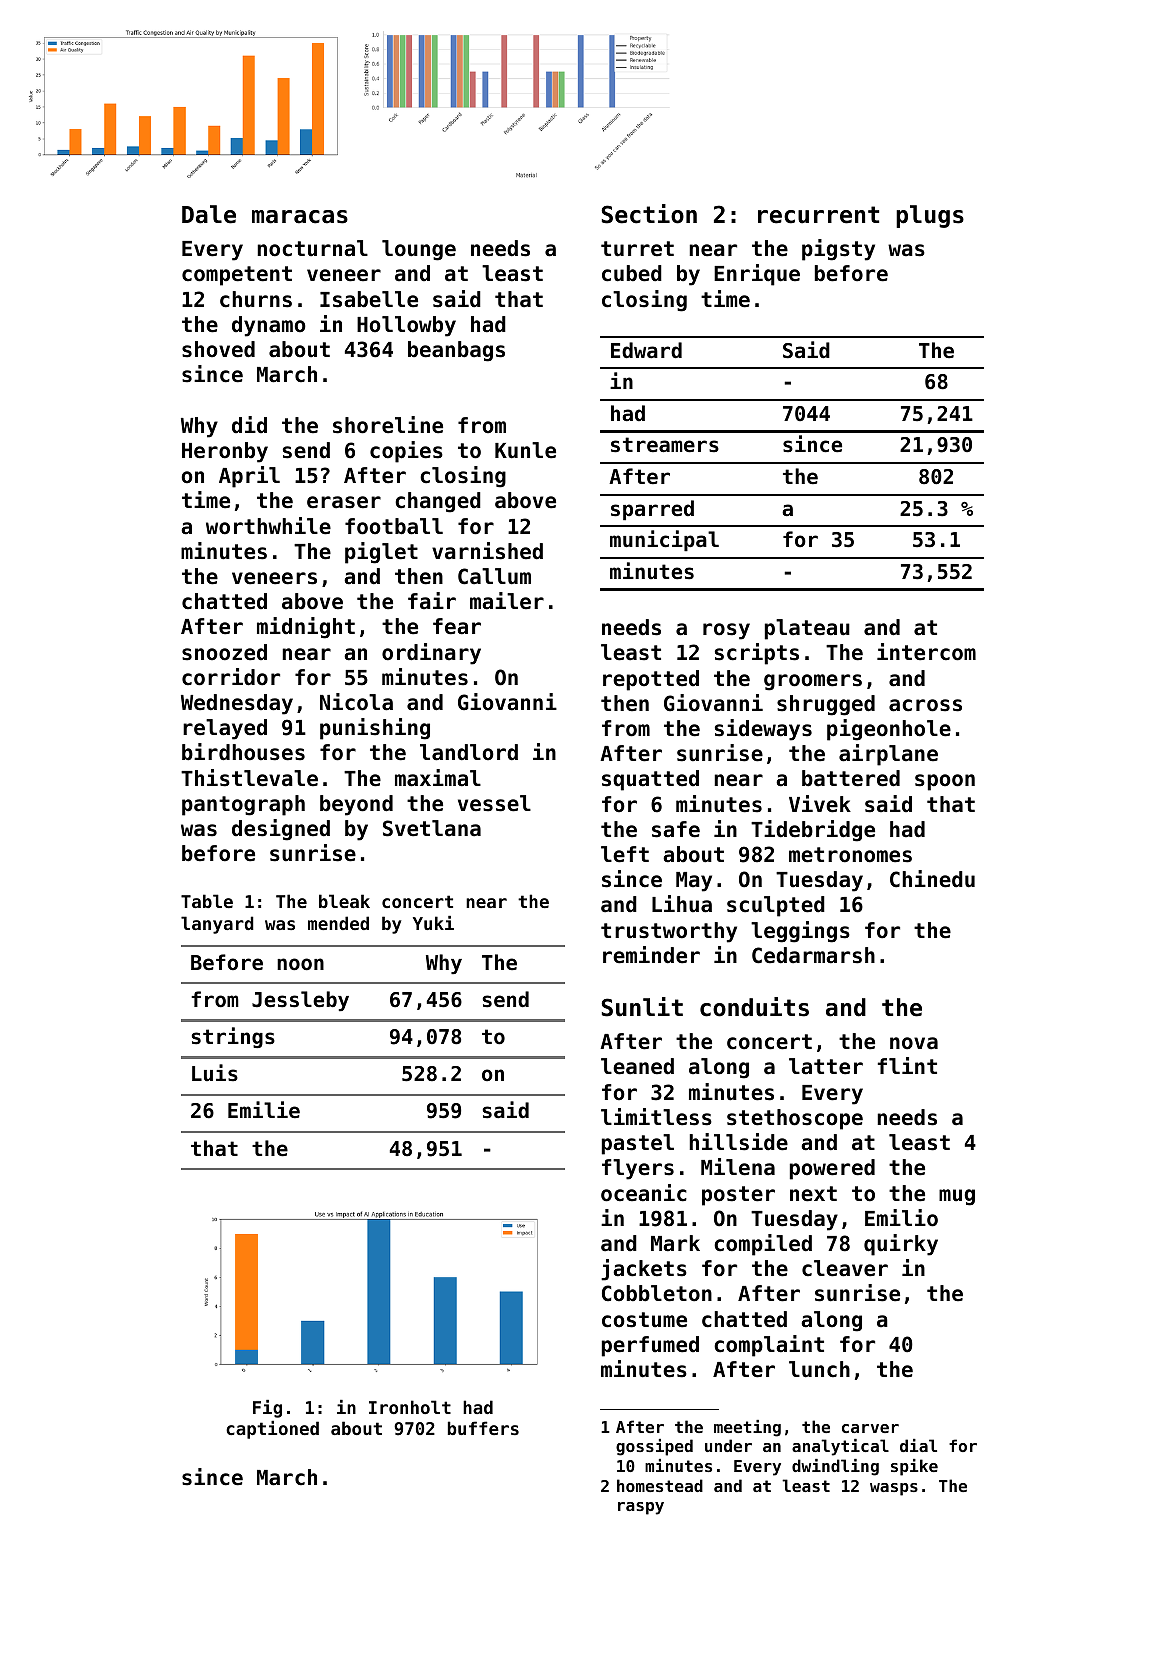 Image resolution: width=1165 pixels, height=1654 pixels. Describe the element at coordinates (272, 1430) in the screenshot. I see `captioned` at that location.
